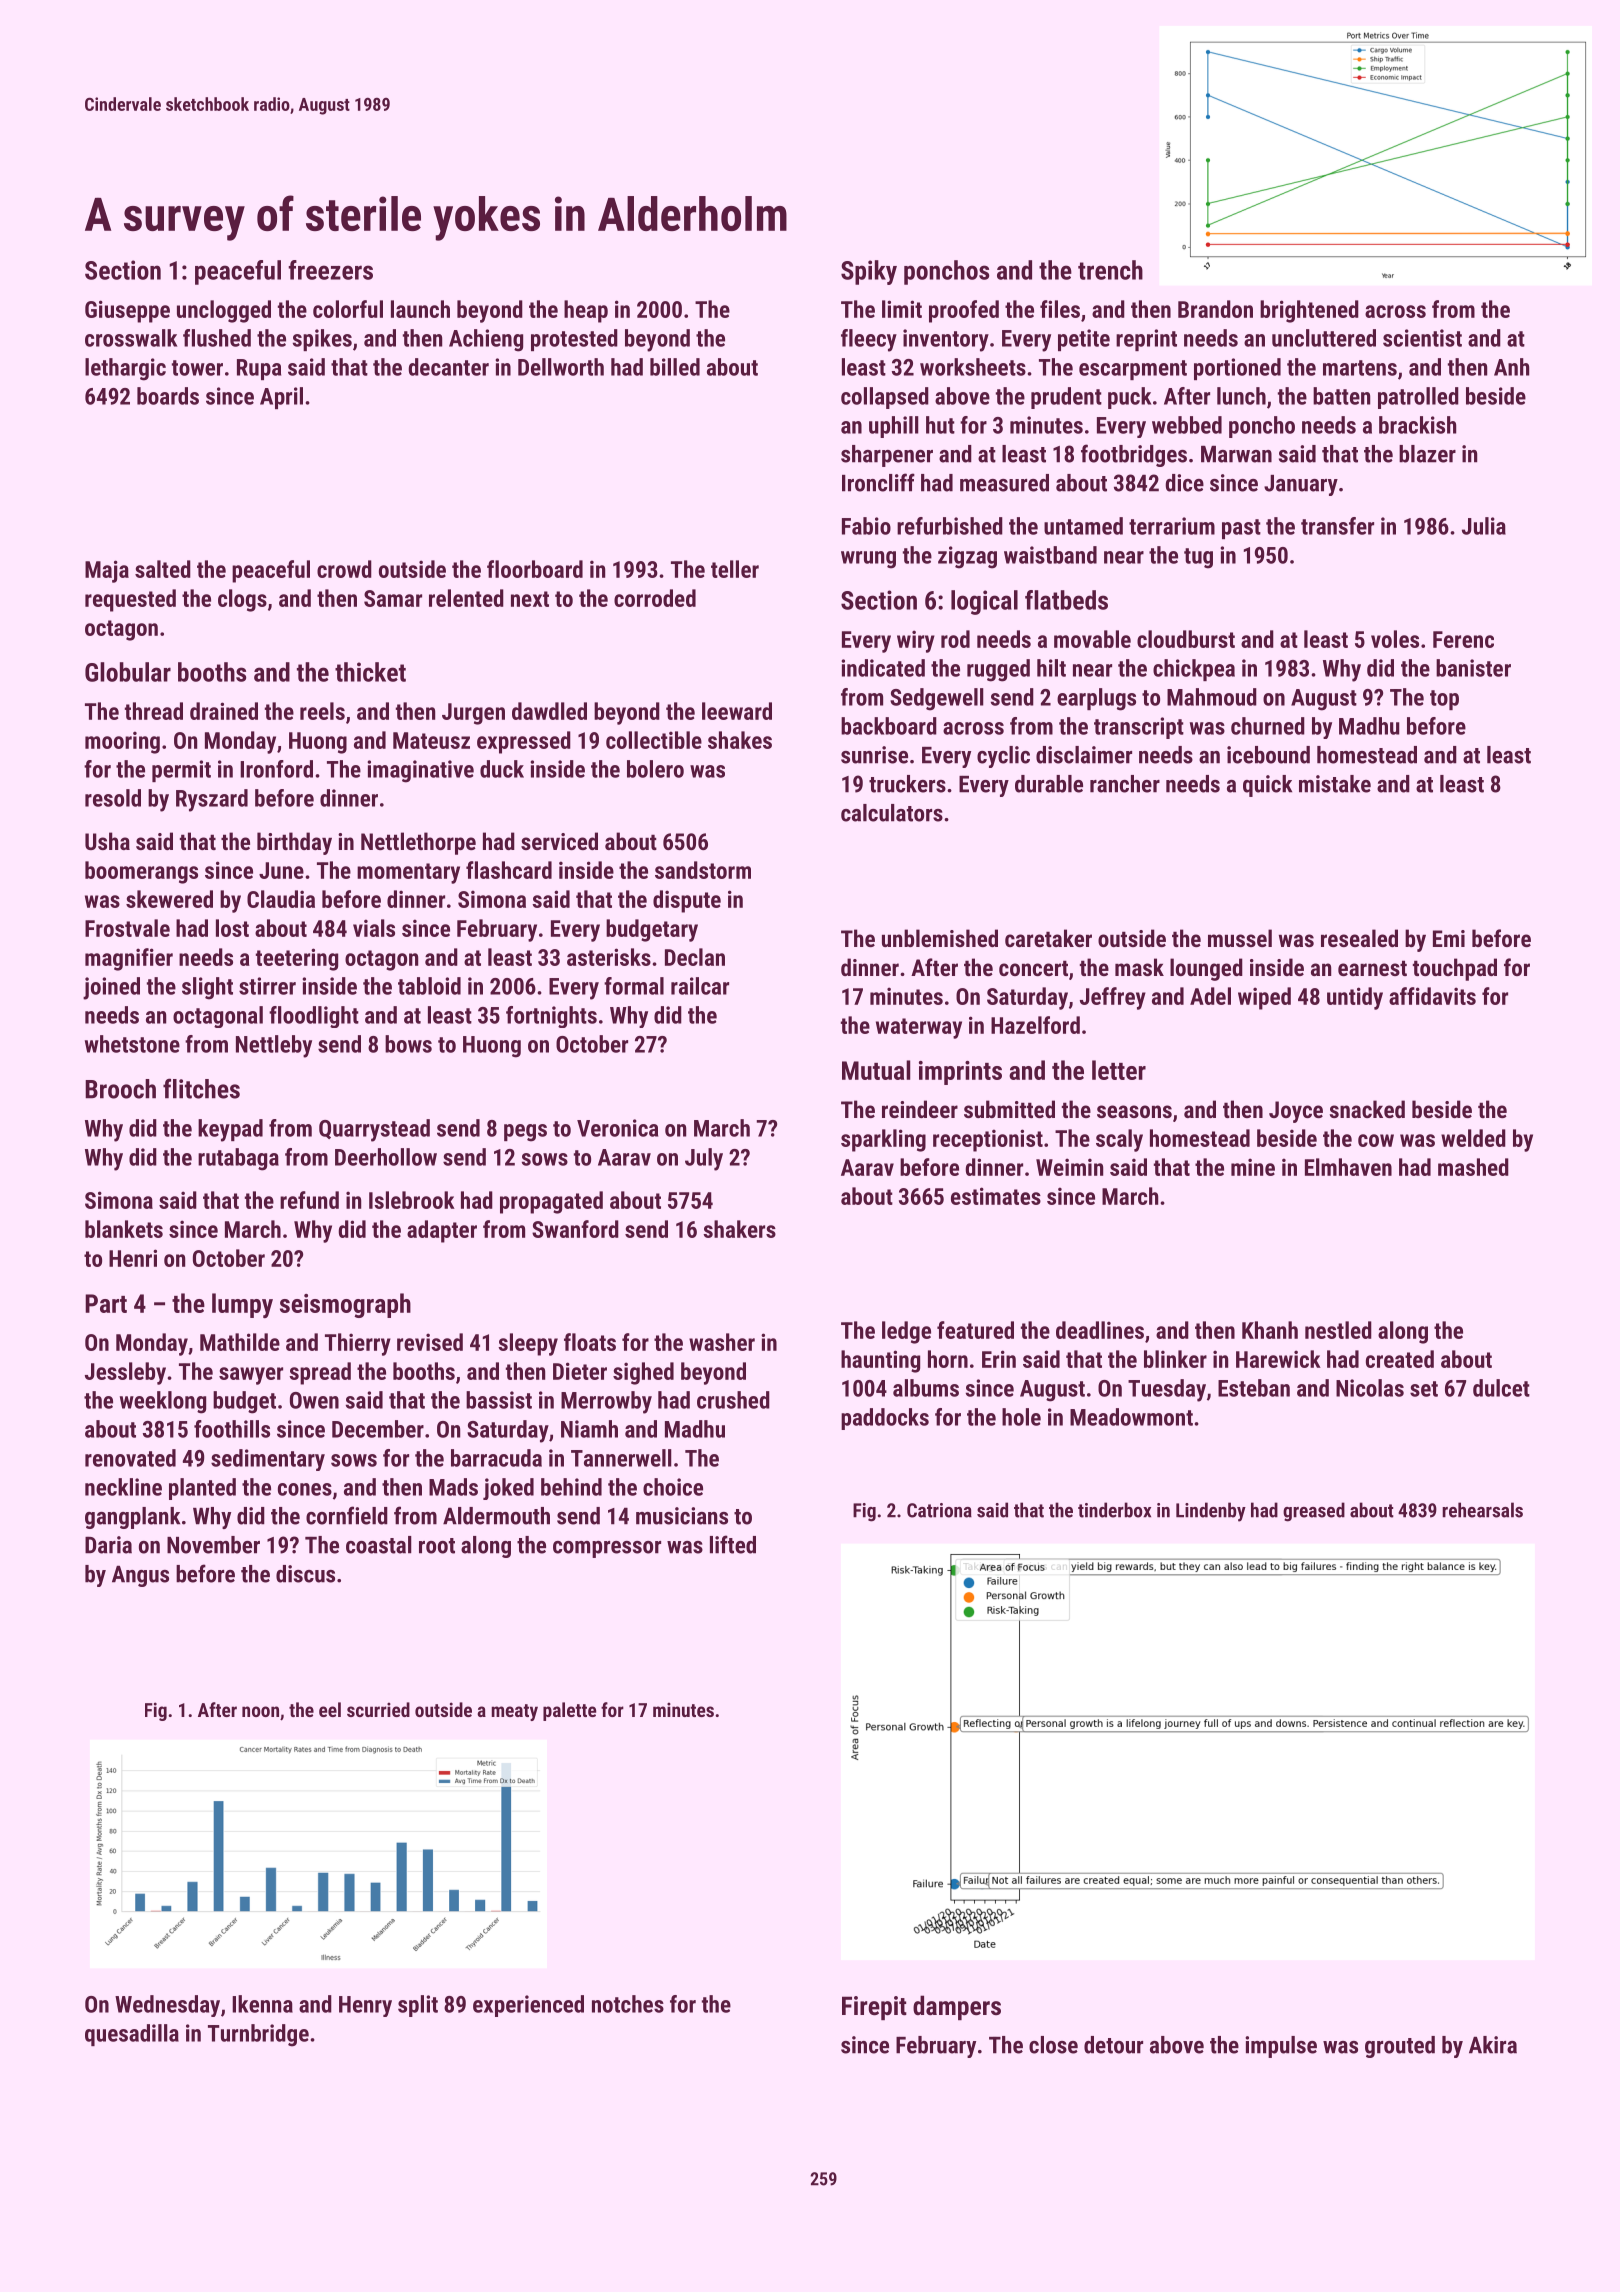  Describe the element at coordinates (675, 367) in the page. I see `billed` at that location.
